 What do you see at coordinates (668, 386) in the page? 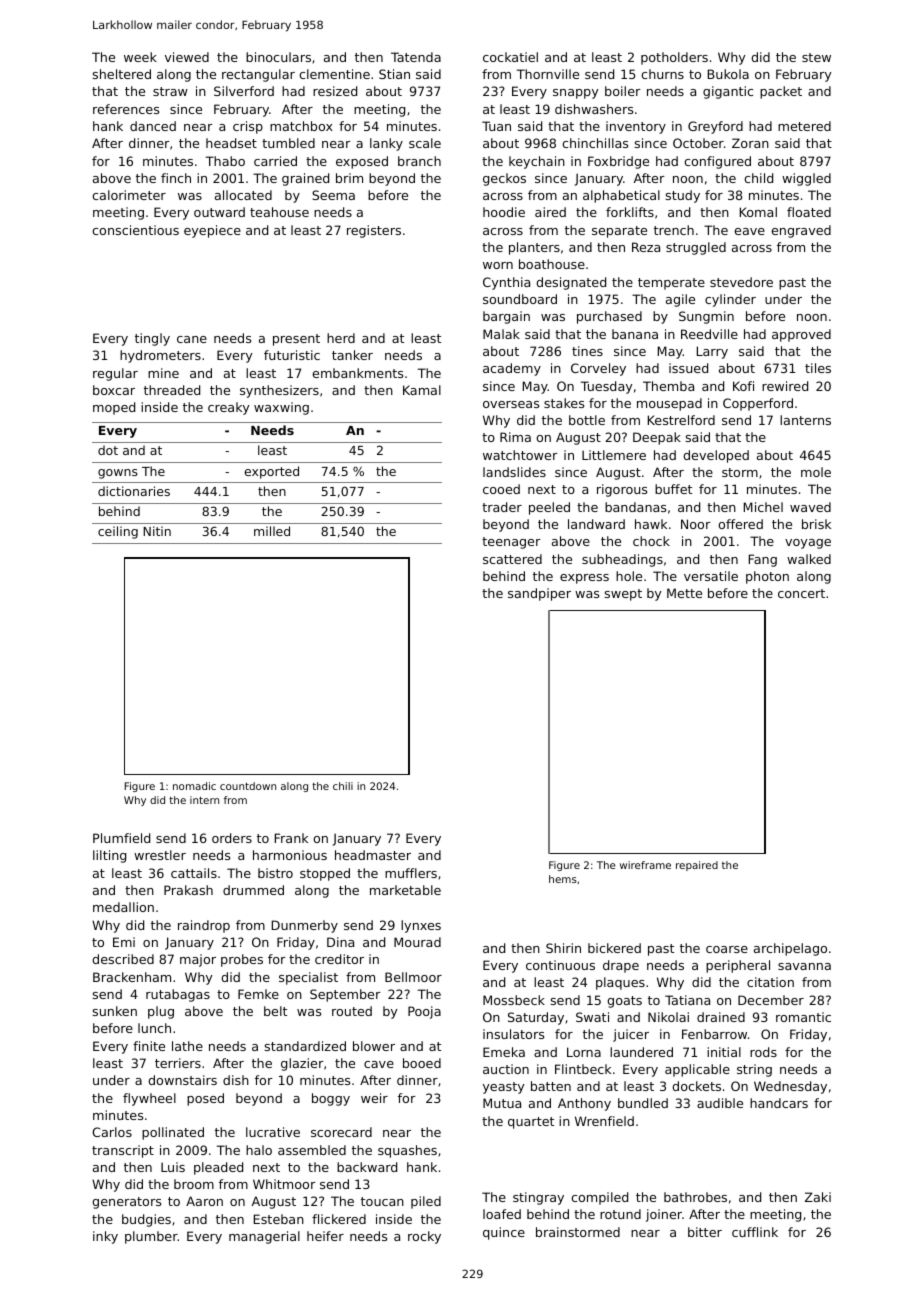
I see `Themba` at bounding box center [668, 386].
